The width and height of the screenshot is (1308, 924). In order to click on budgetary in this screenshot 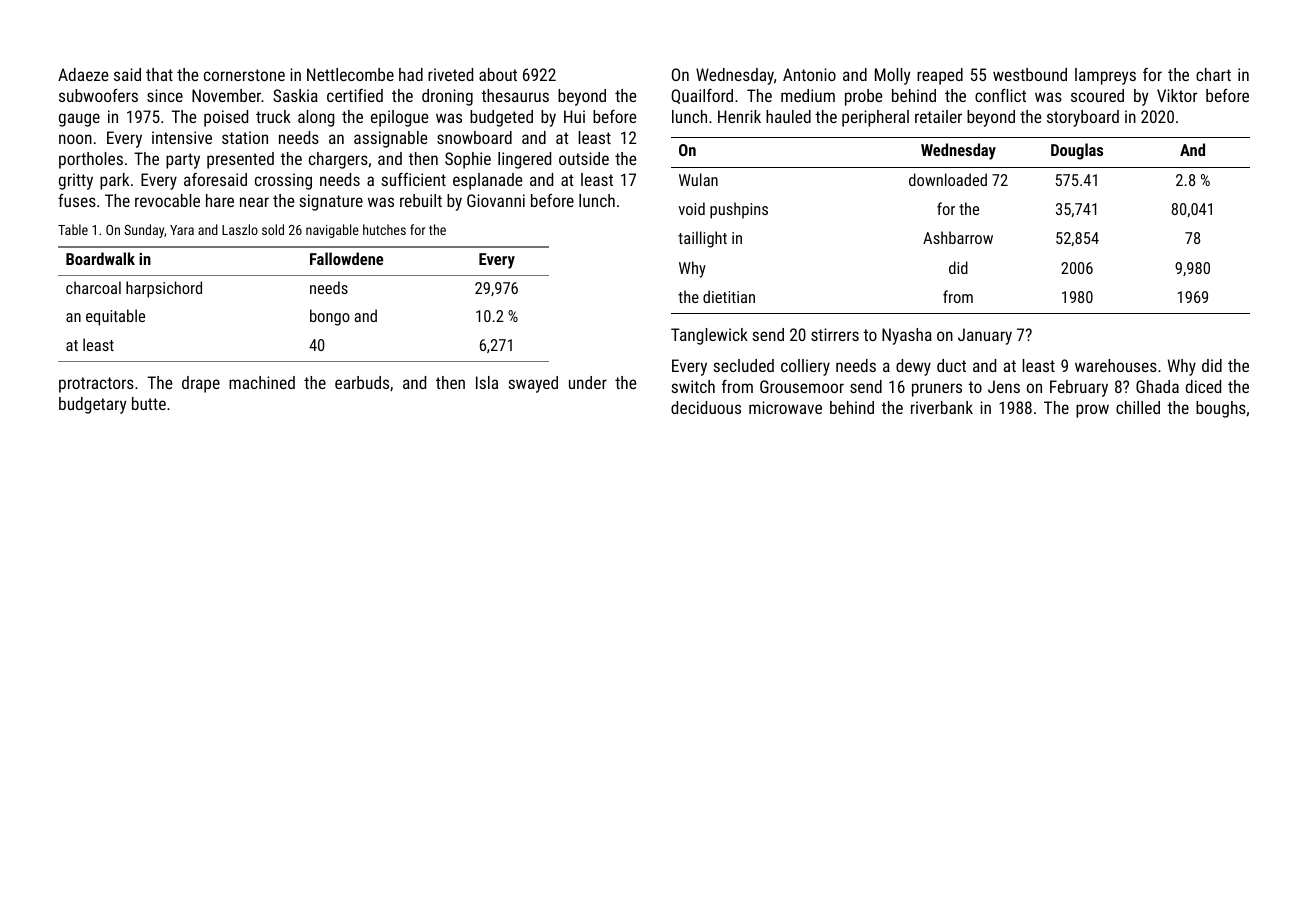, I will do `click(92, 405)`.
